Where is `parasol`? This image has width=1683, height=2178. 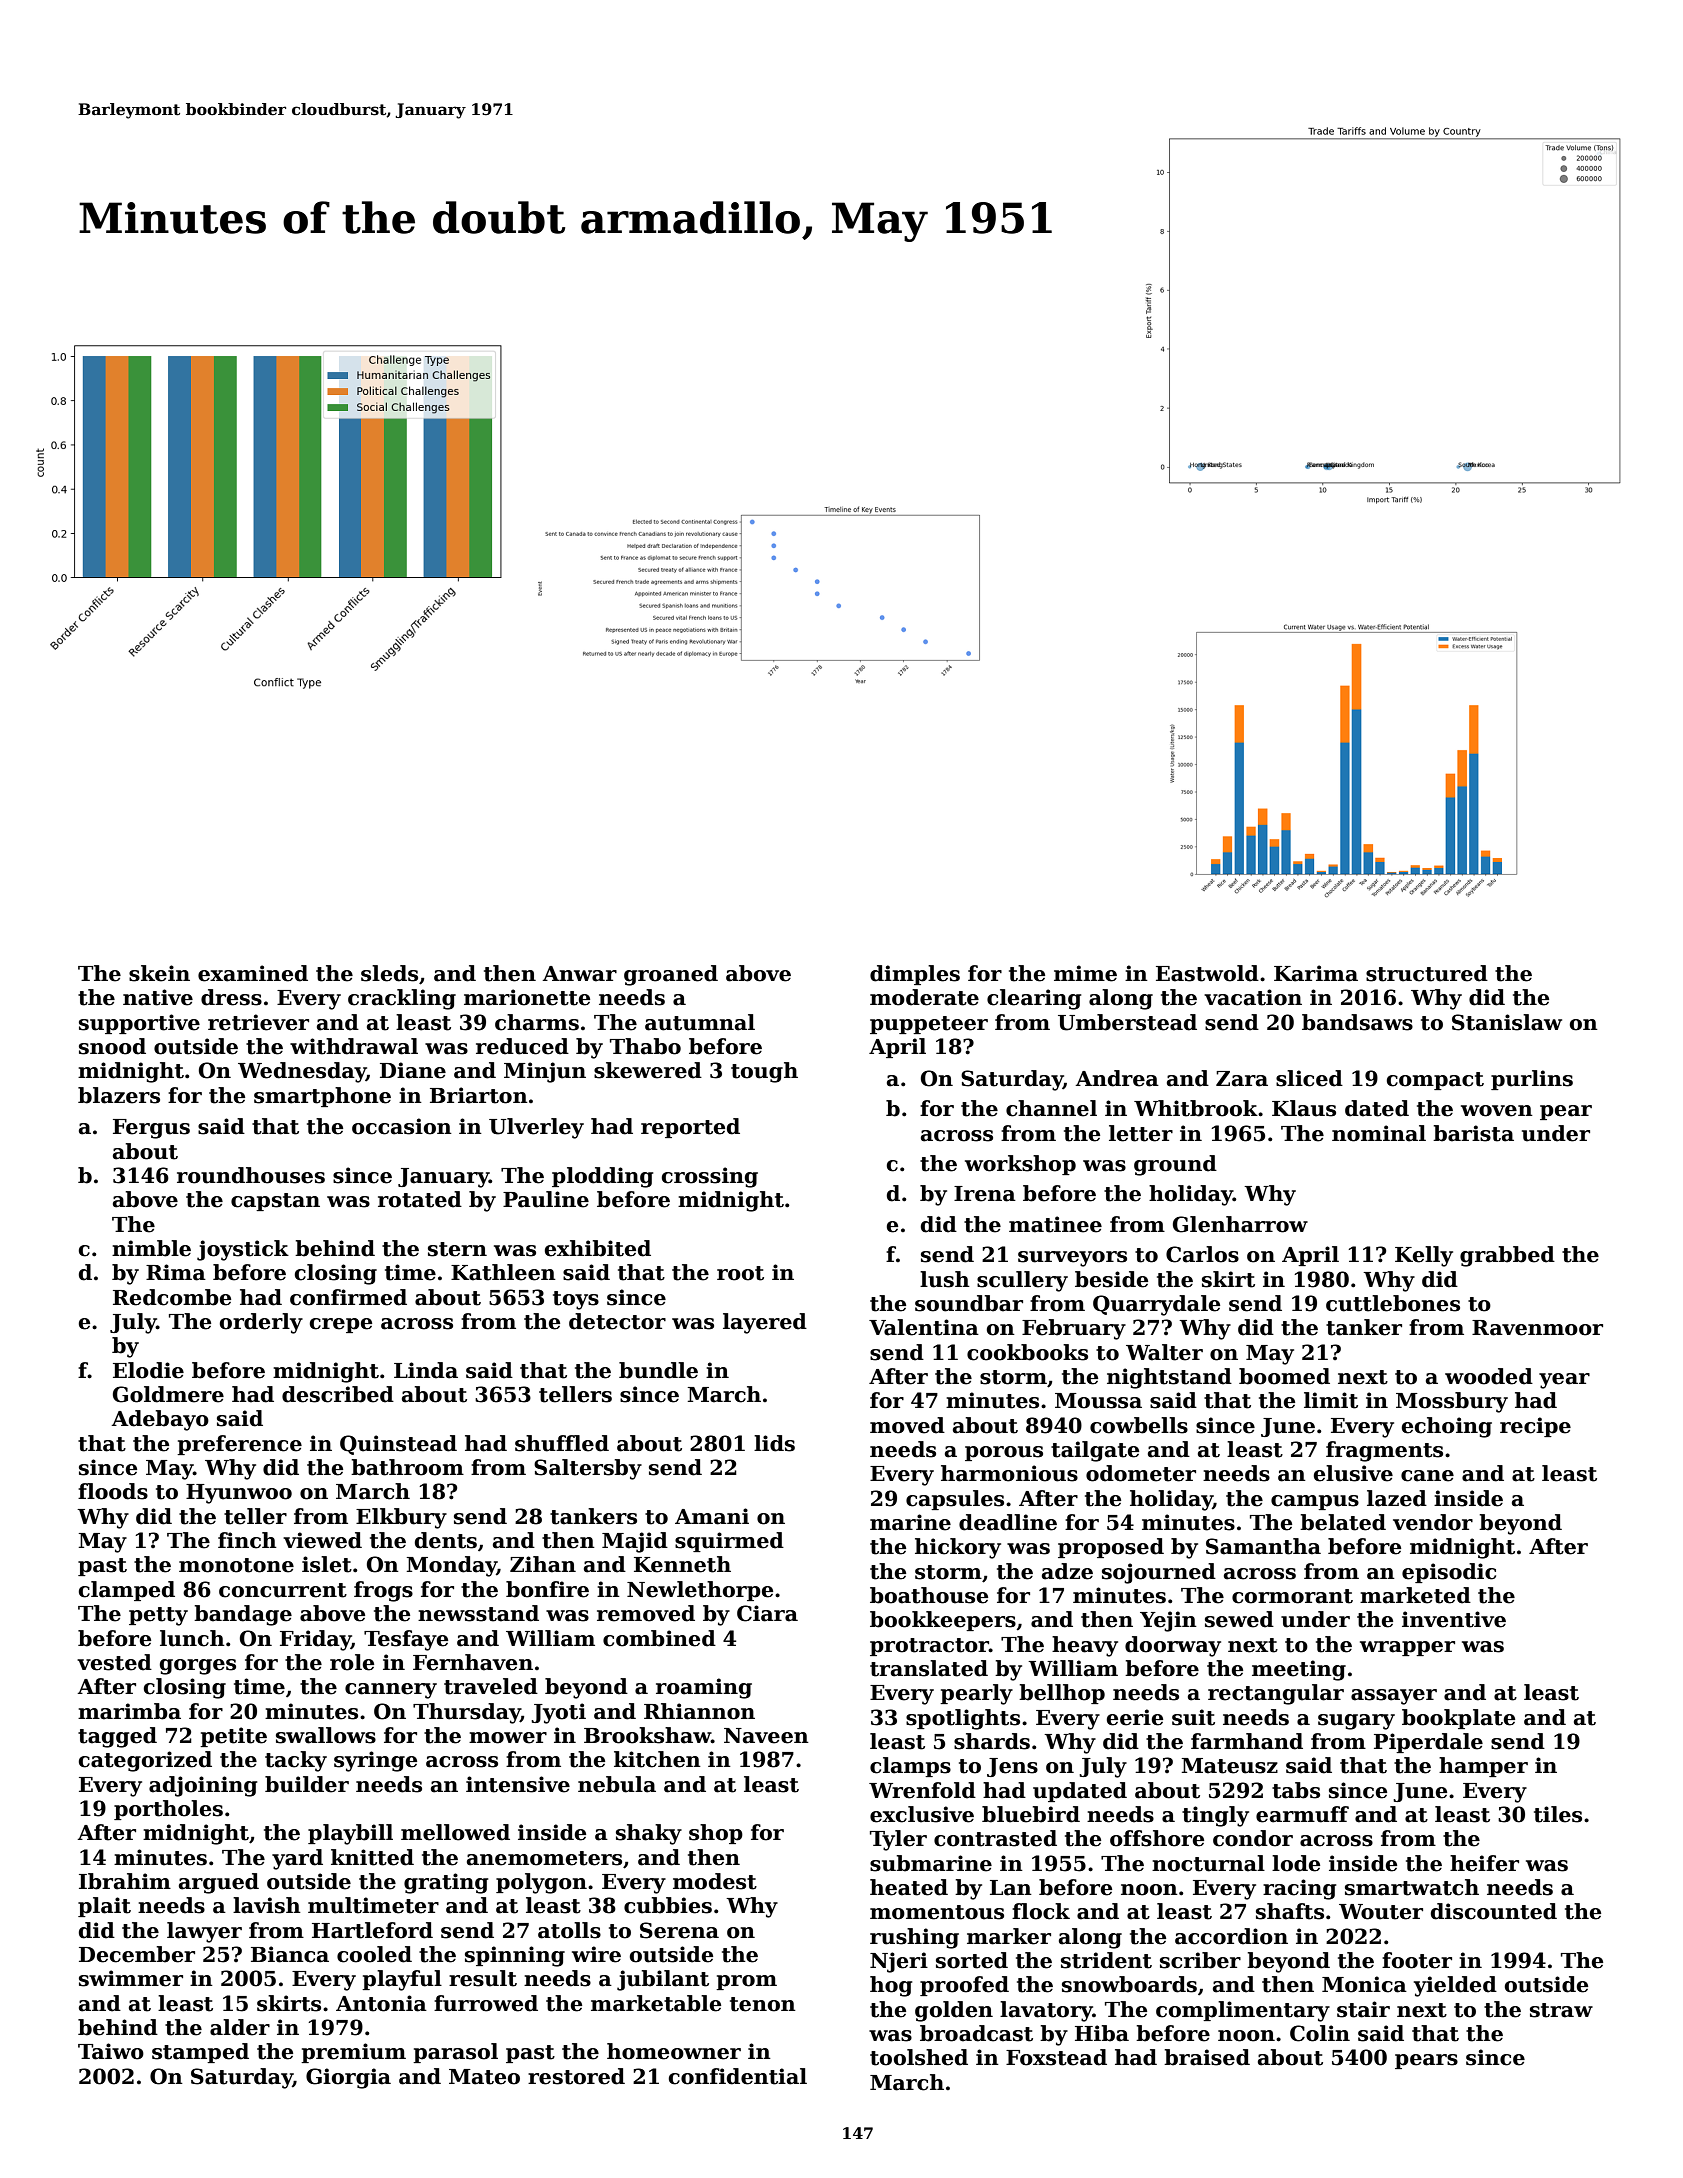
parasol is located at coordinates (455, 2053).
